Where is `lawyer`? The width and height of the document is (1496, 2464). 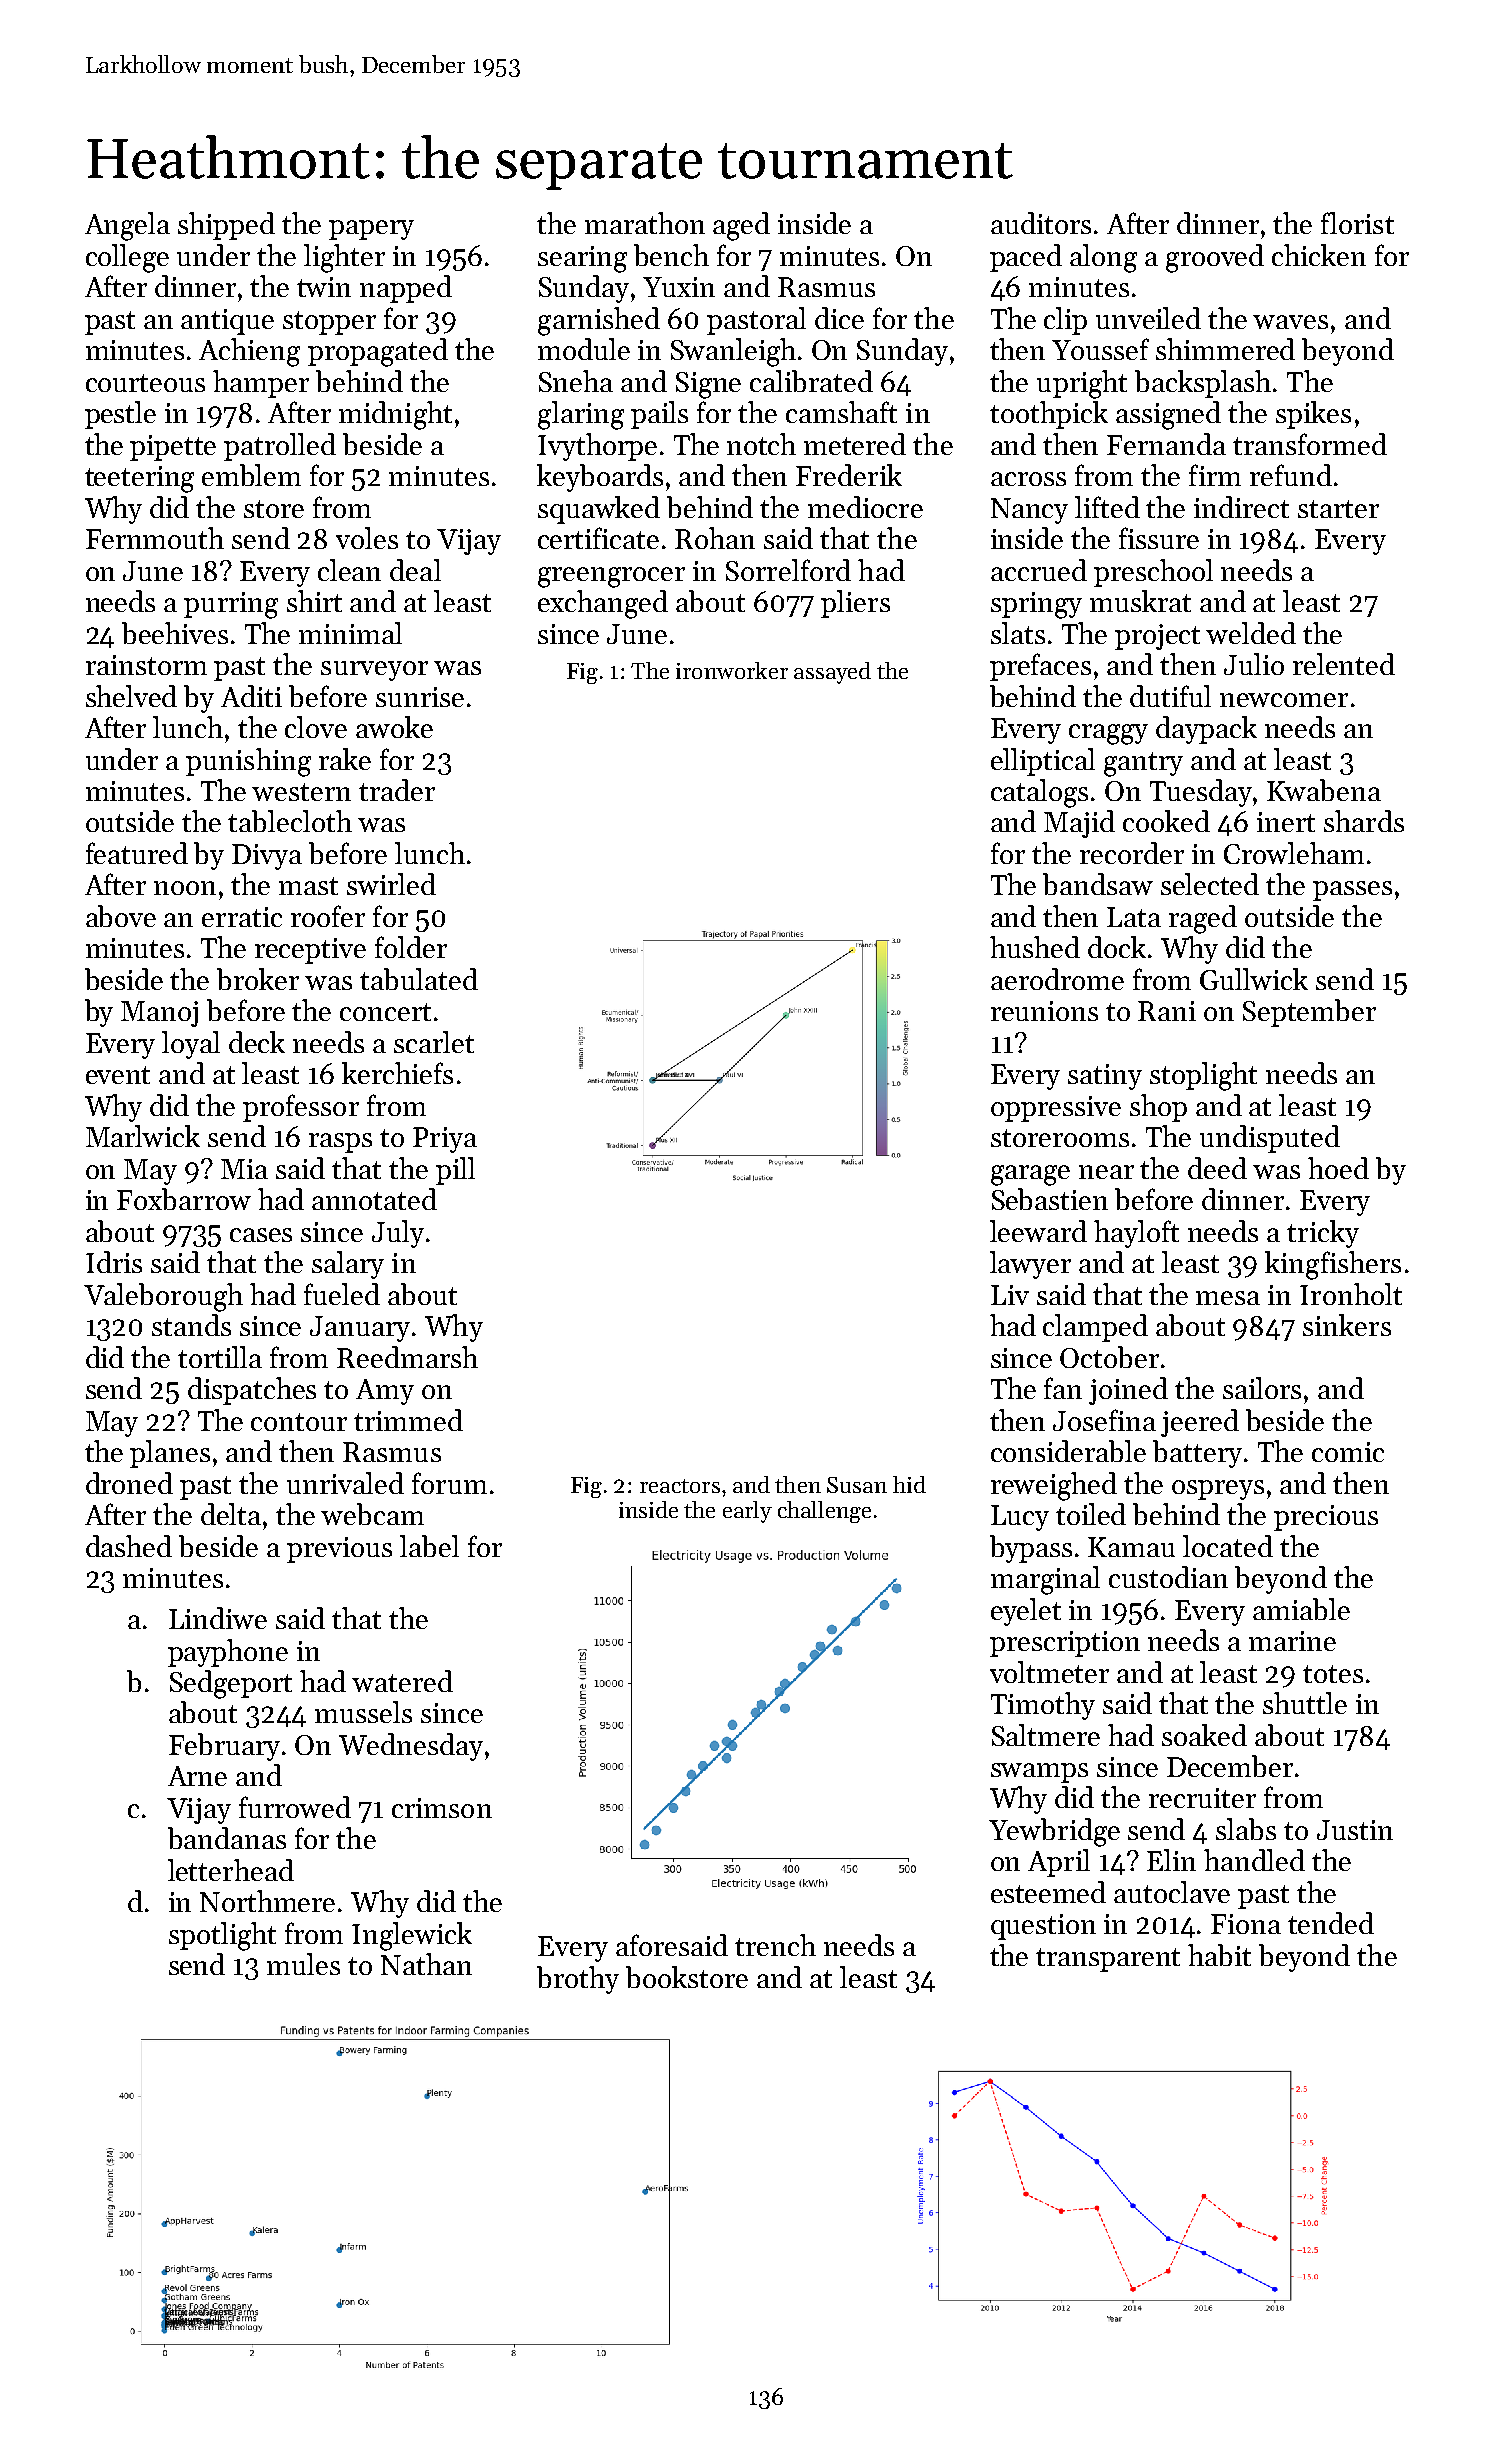 lawyer is located at coordinates (1030, 1265).
